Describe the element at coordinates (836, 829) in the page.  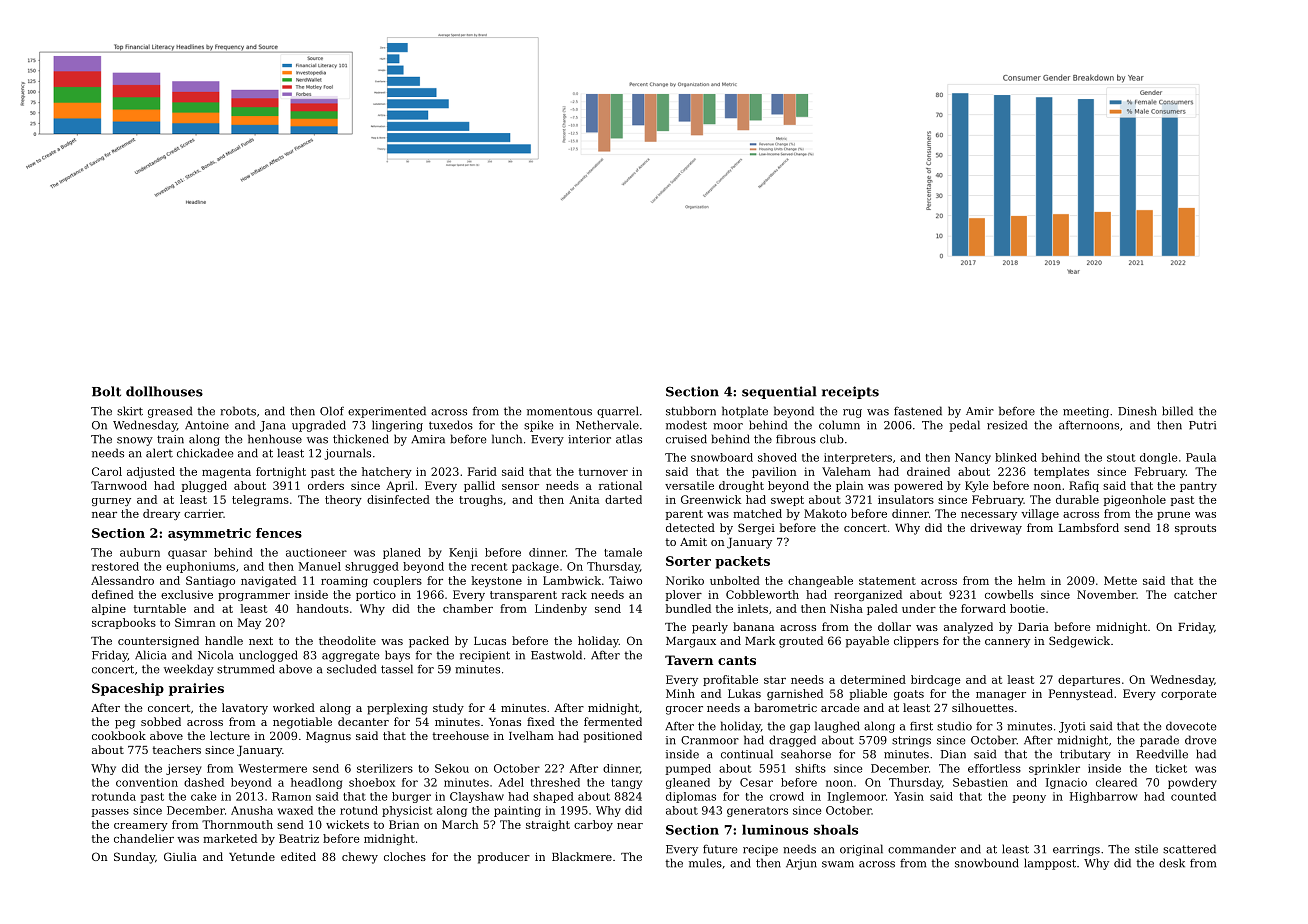
I see `shoals` at that location.
